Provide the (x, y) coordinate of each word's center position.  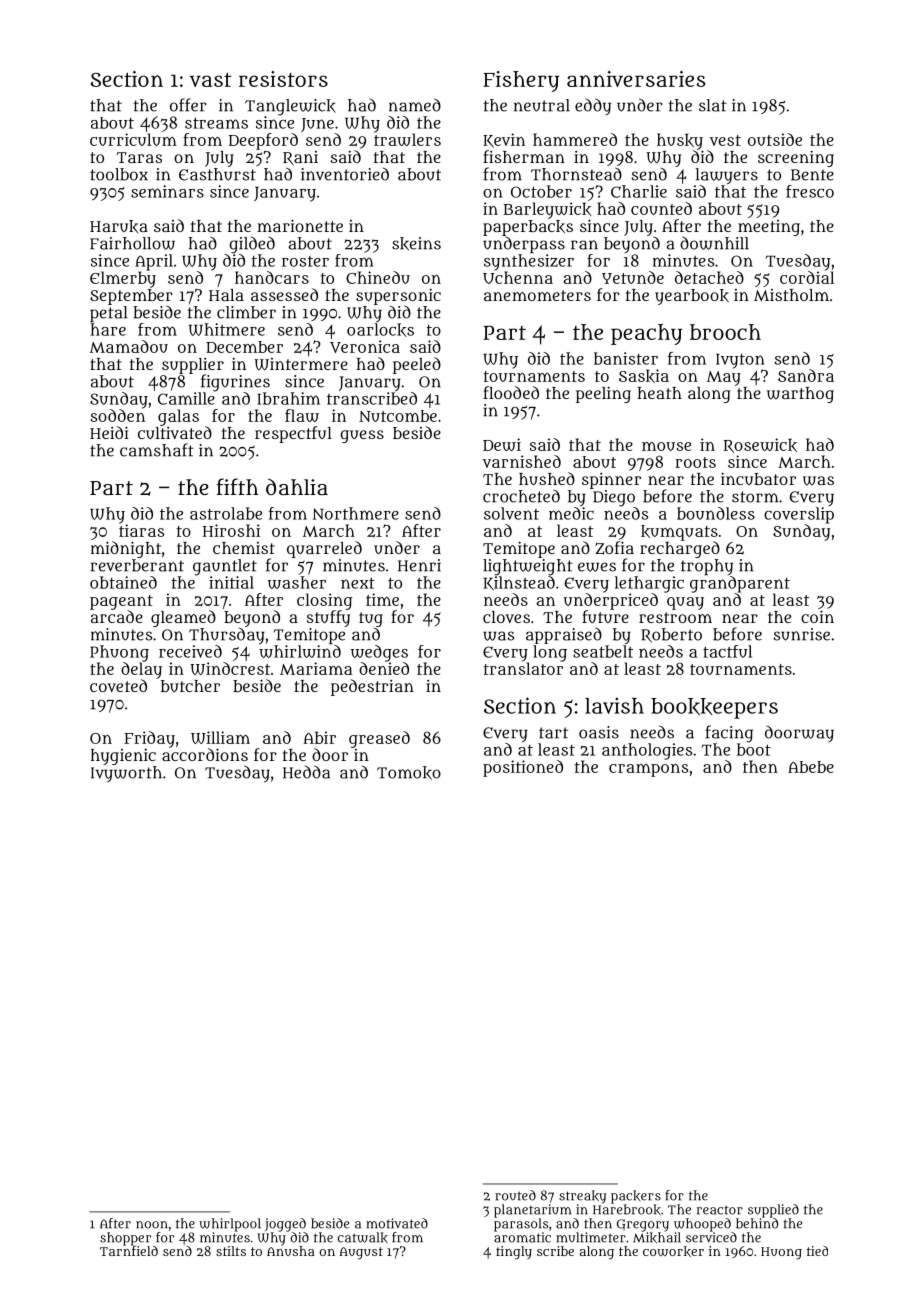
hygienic (123, 756)
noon (152, 1225)
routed (515, 1195)
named (415, 105)
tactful (727, 651)
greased (379, 739)
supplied (773, 1211)
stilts (231, 1251)
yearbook (692, 297)
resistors (283, 79)
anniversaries (636, 79)
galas (178, 417)
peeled (417, 365)
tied (817, 1251)
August (361, 1253)
